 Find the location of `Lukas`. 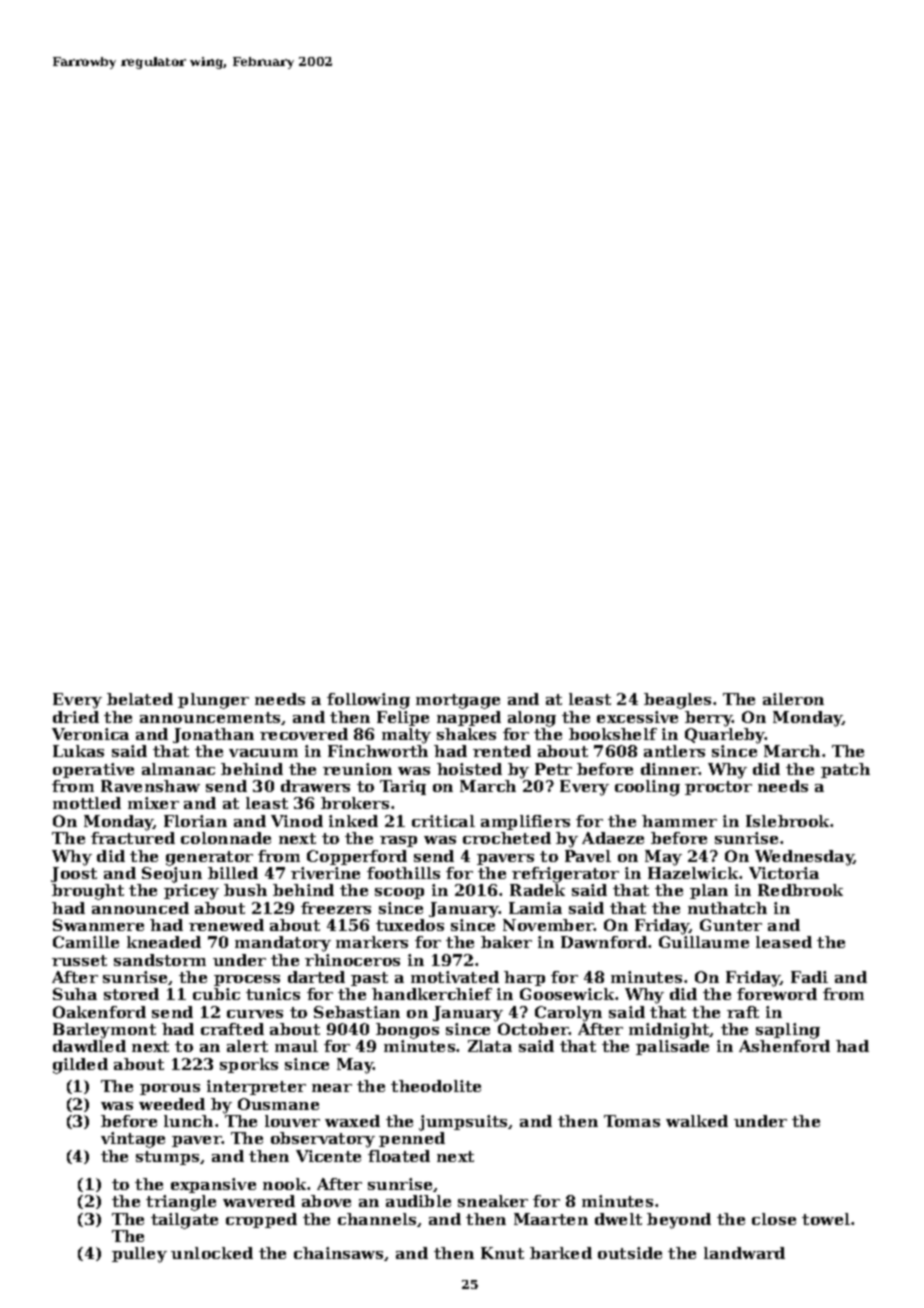

Lukas is located at coordinates (78, 751).
